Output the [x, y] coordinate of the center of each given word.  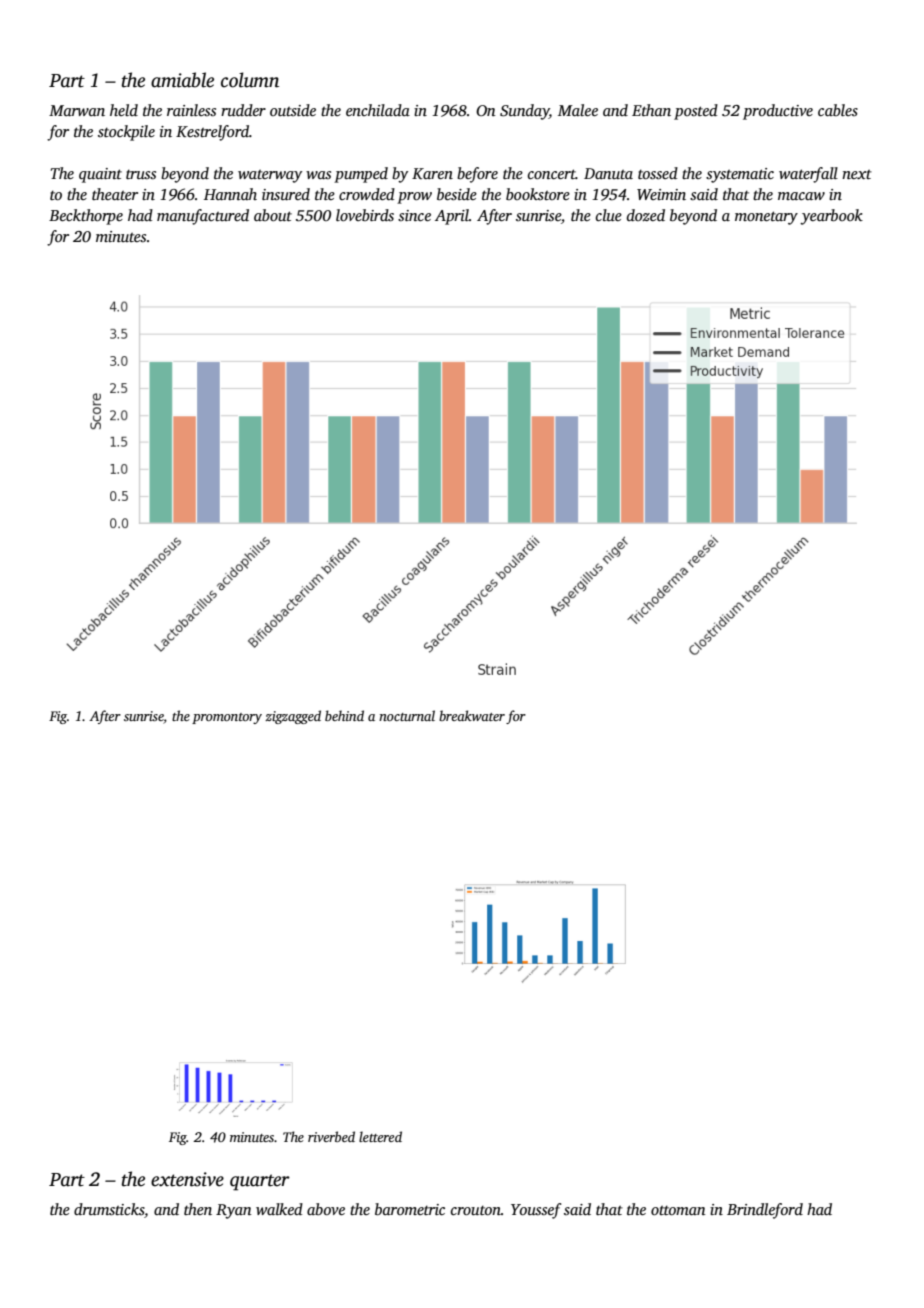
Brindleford [765, 1211]
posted [696, 112]
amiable [182, 80]
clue [609, 215]
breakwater [472, 715]
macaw [801, 196]
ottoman [678, 1210]
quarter [260, 1182]
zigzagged [293, 717]
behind [344, 715]
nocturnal [407, 715]
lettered [380, 1136]
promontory [227, 718]
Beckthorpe [86, 217]
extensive [187, 1179]
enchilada [378, 110]
